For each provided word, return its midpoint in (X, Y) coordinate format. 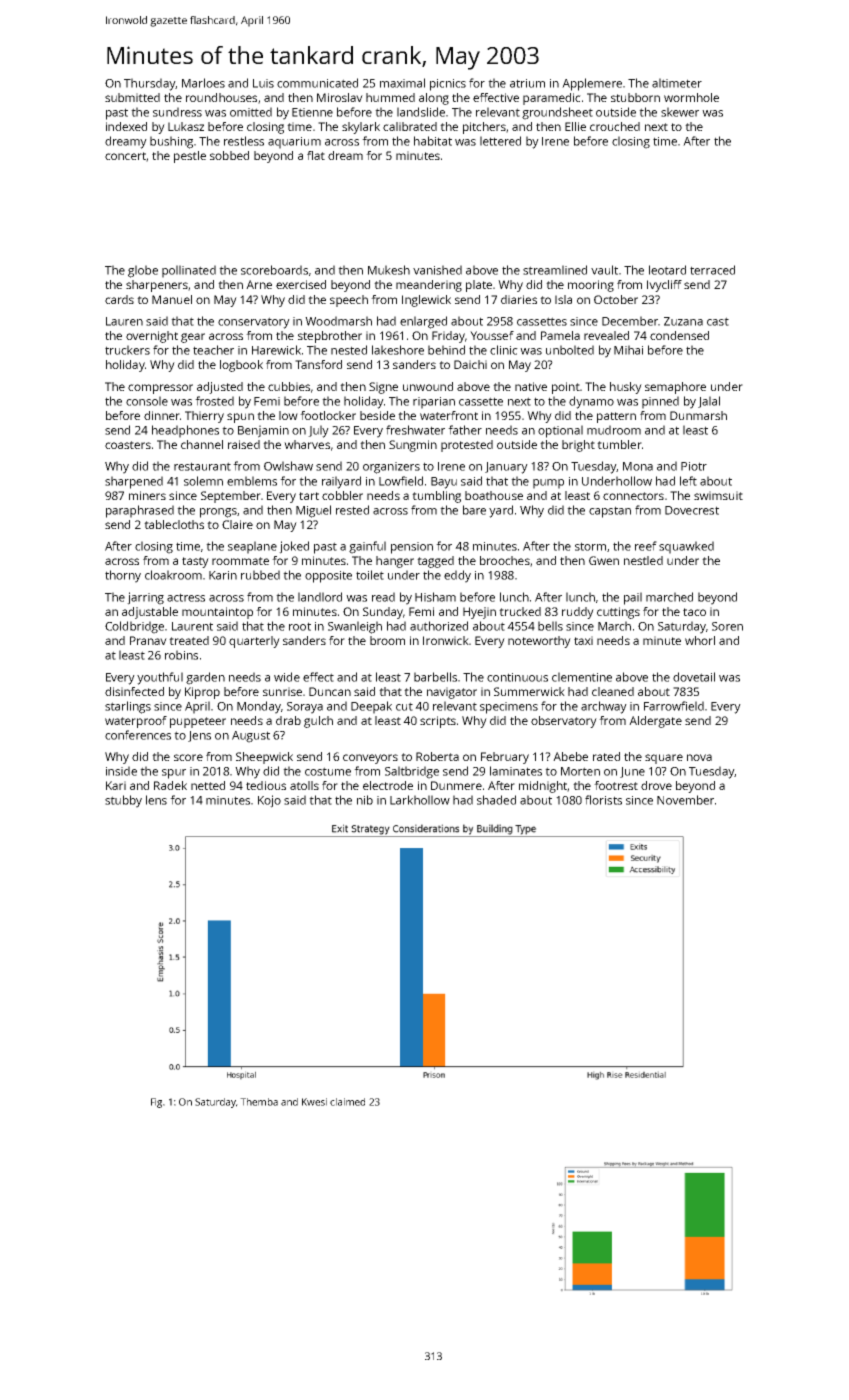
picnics (448, 85)
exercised (301, 284)
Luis (263, 83)
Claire (237, 524)
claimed (347, 1102)
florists (603, 800)
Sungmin (413, 446)
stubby (123, 801)
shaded (496, 800)
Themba (259, 1102)
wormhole (691, 97)
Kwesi (314, 1102)
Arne (259, 284)
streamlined (555, 270)
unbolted (570, 350)
